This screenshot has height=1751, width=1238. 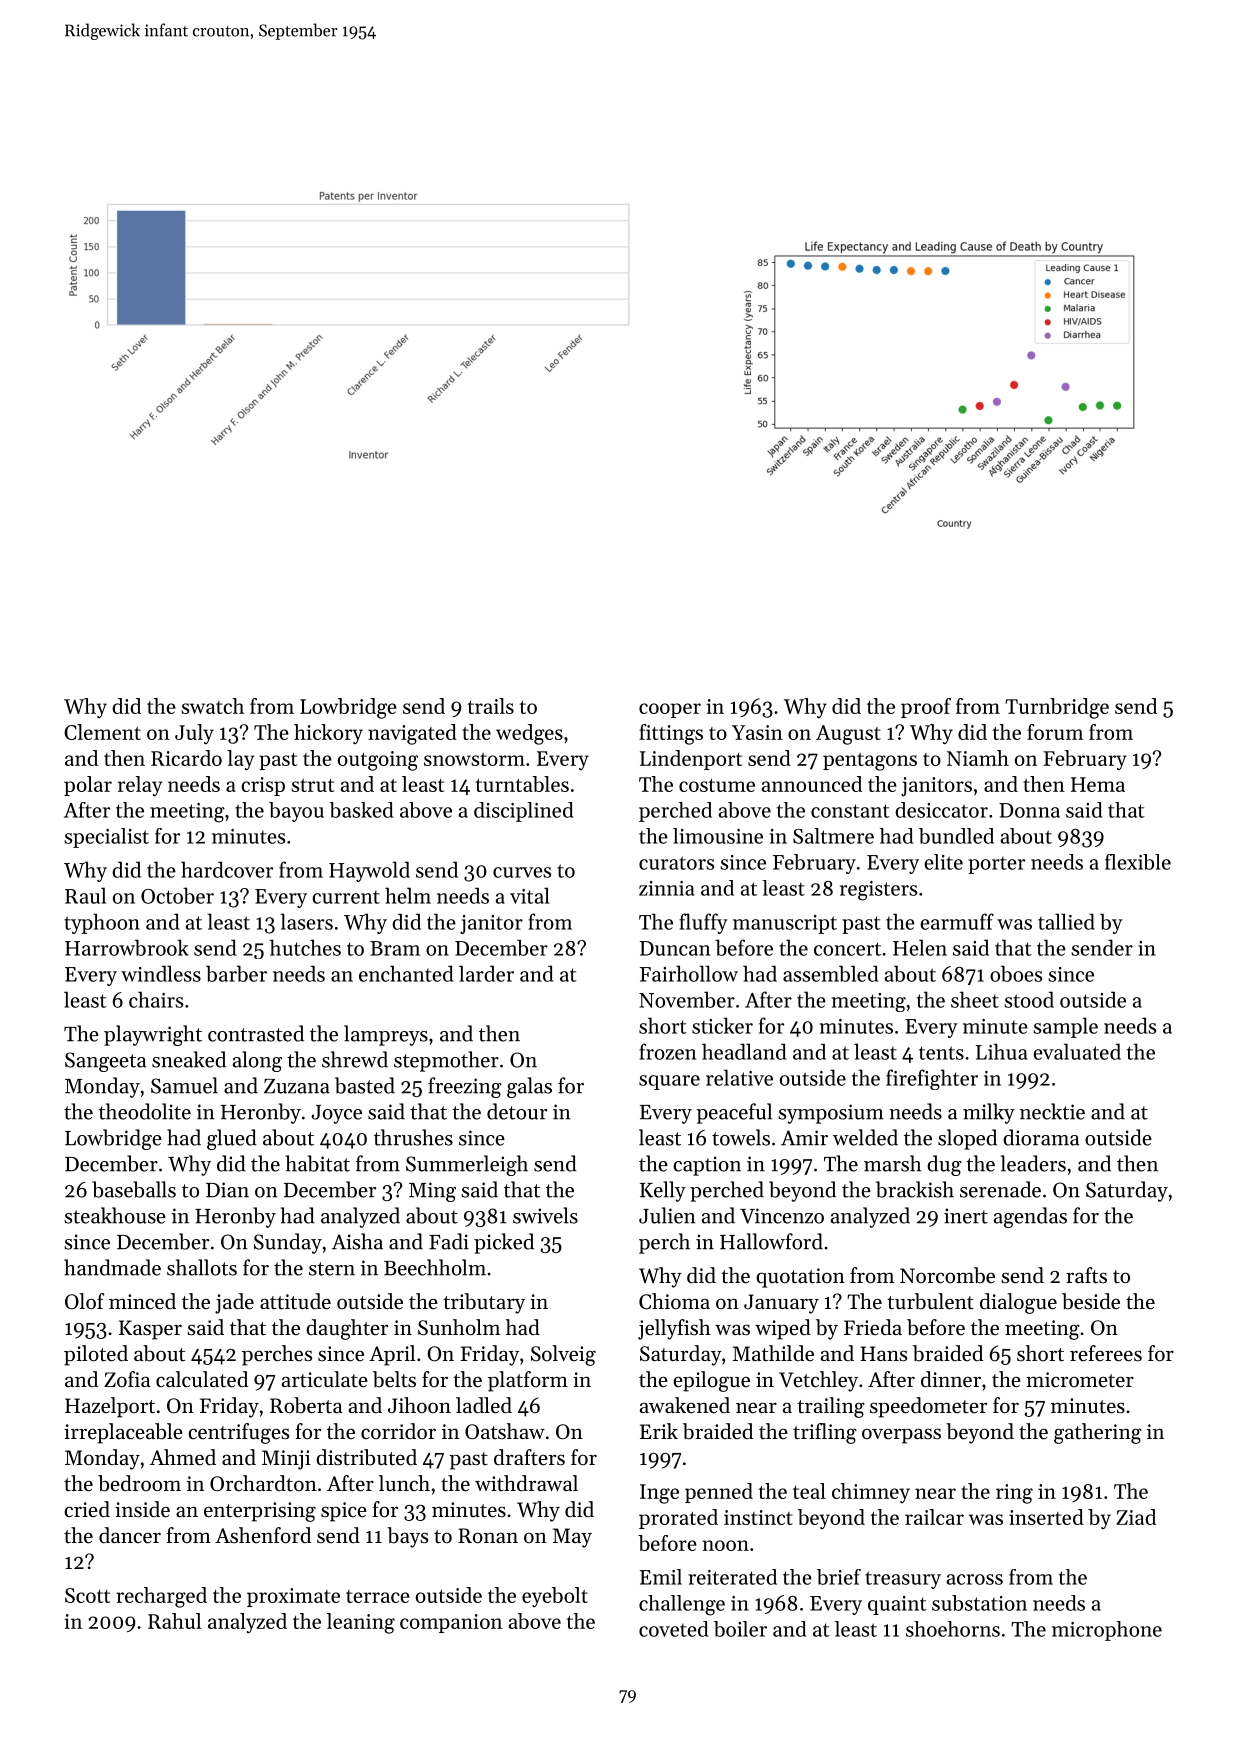 What do you see at coordinates (126, 947) in the screenshot?
I see `Harrowbrook` at bounding box center [126, 947].
